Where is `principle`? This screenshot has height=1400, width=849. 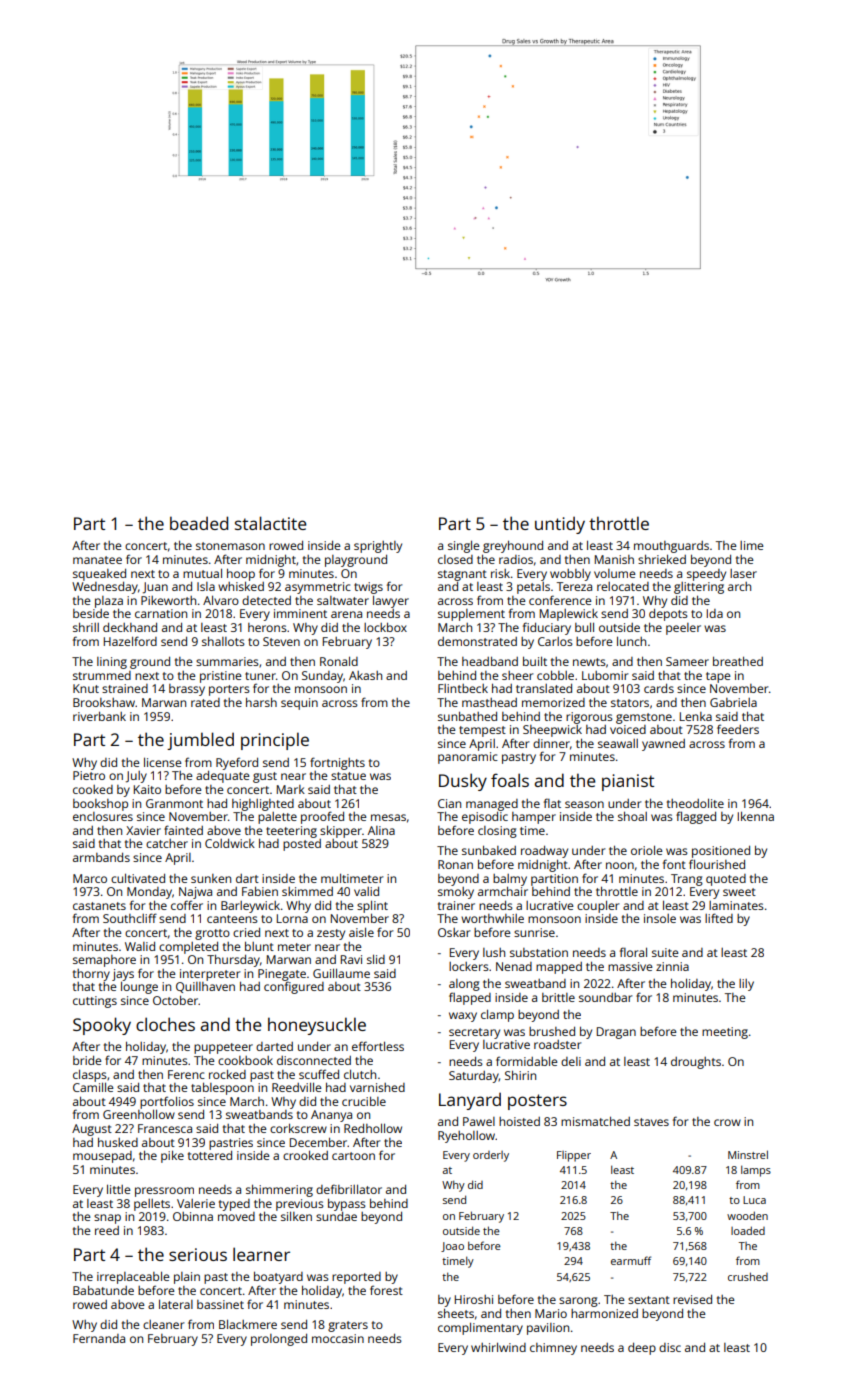 principle is located at coordinates (275, 741).
